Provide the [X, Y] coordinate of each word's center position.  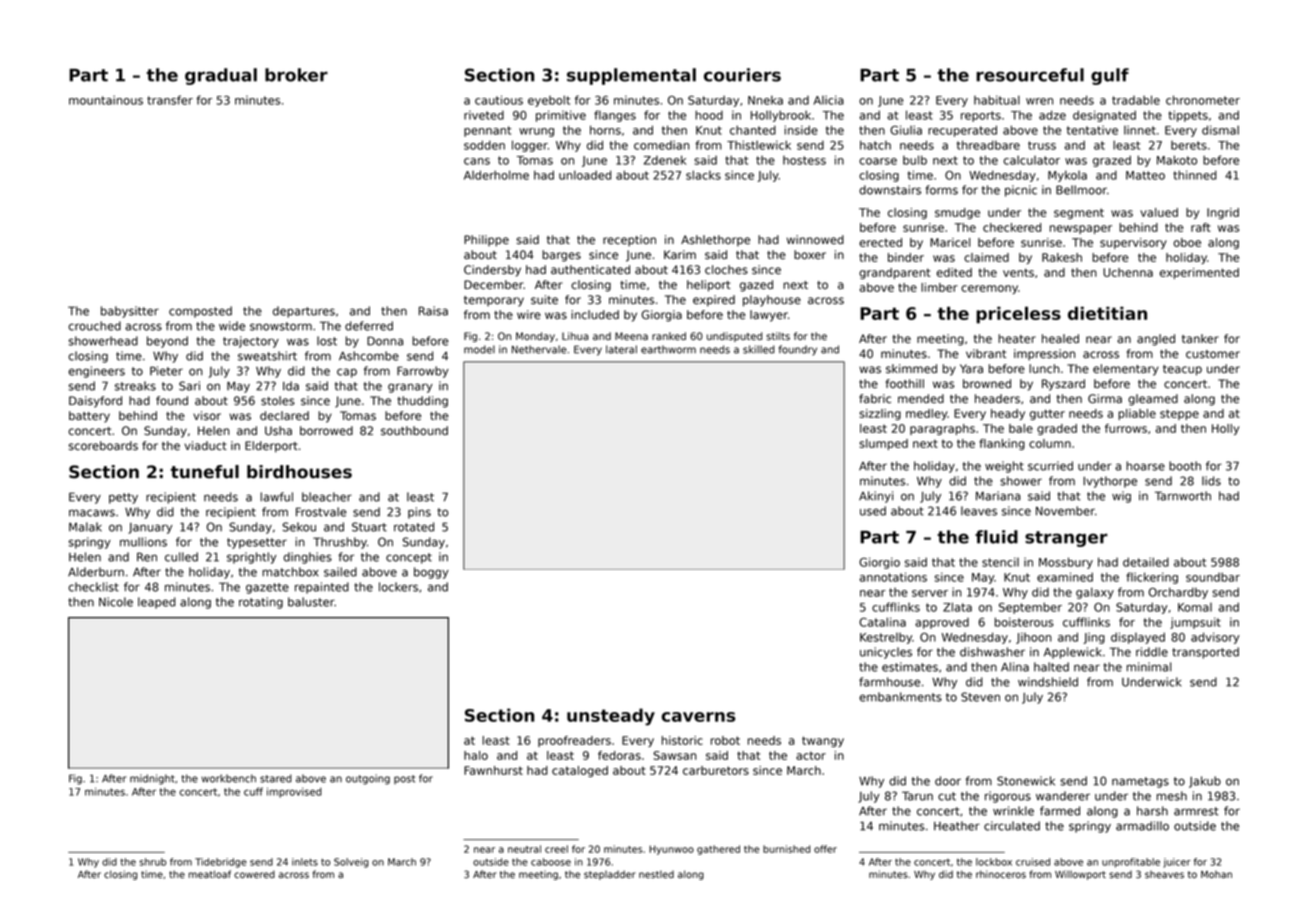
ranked [669, 336]
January [150, 528]
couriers [742, 75]
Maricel [950, 242]
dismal [1220, 130]
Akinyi [876, 497]
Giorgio [879, 563]
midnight [152, 779]
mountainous [106, 100]
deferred [369, 326]
